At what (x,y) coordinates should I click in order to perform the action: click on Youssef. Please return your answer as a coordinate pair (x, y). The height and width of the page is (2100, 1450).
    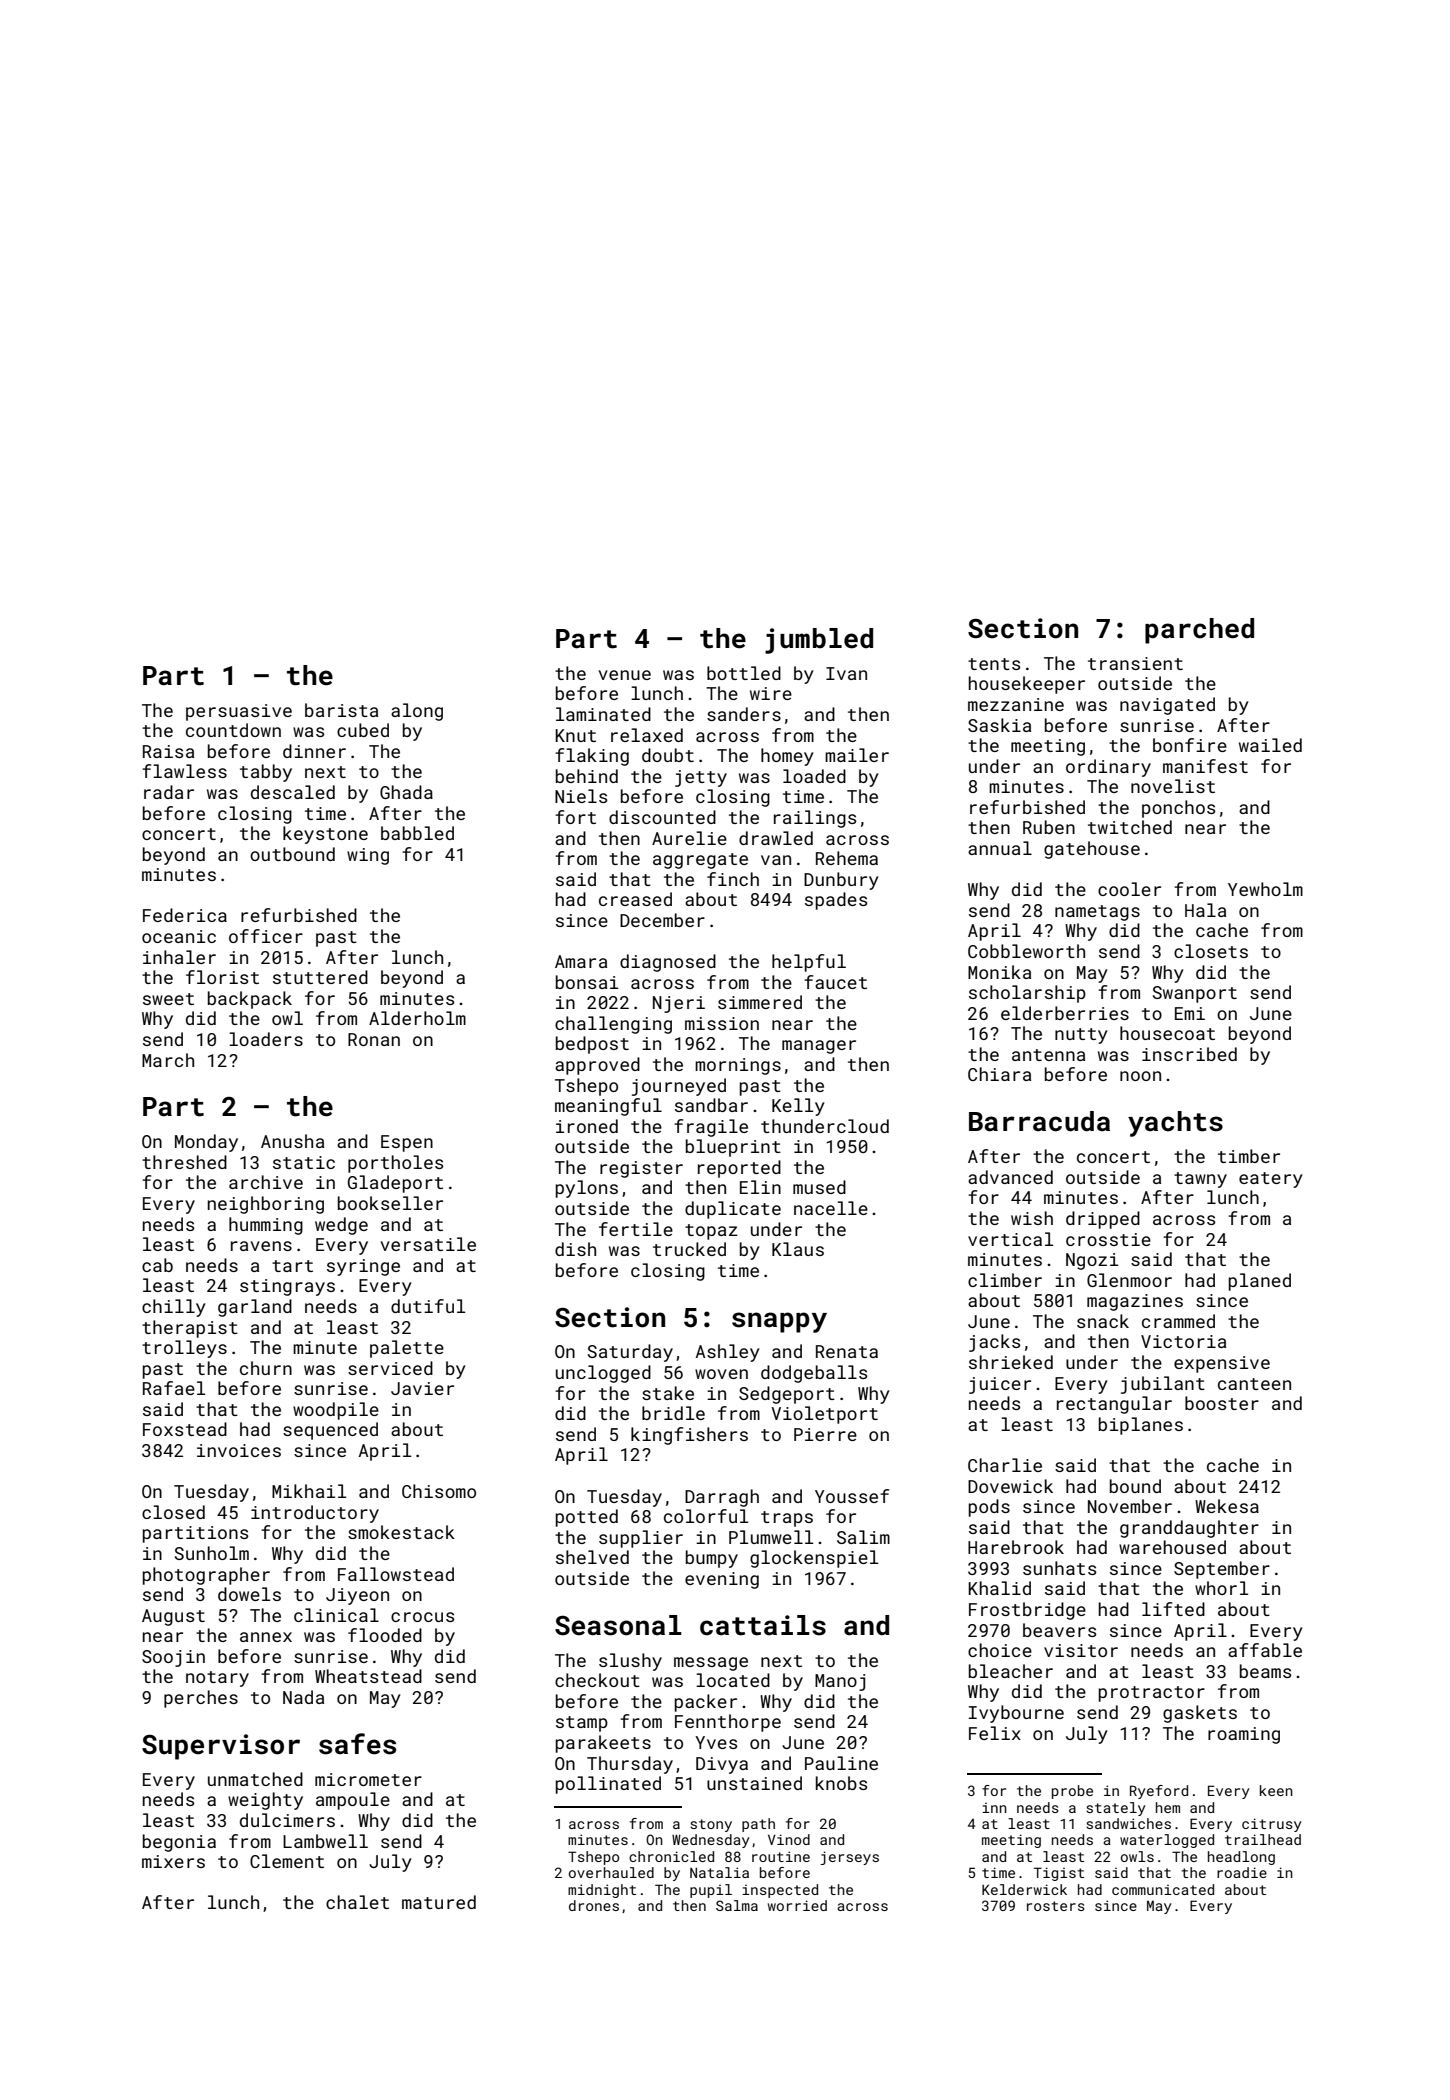
    Looking at the image, I should click on (852, 1496).
